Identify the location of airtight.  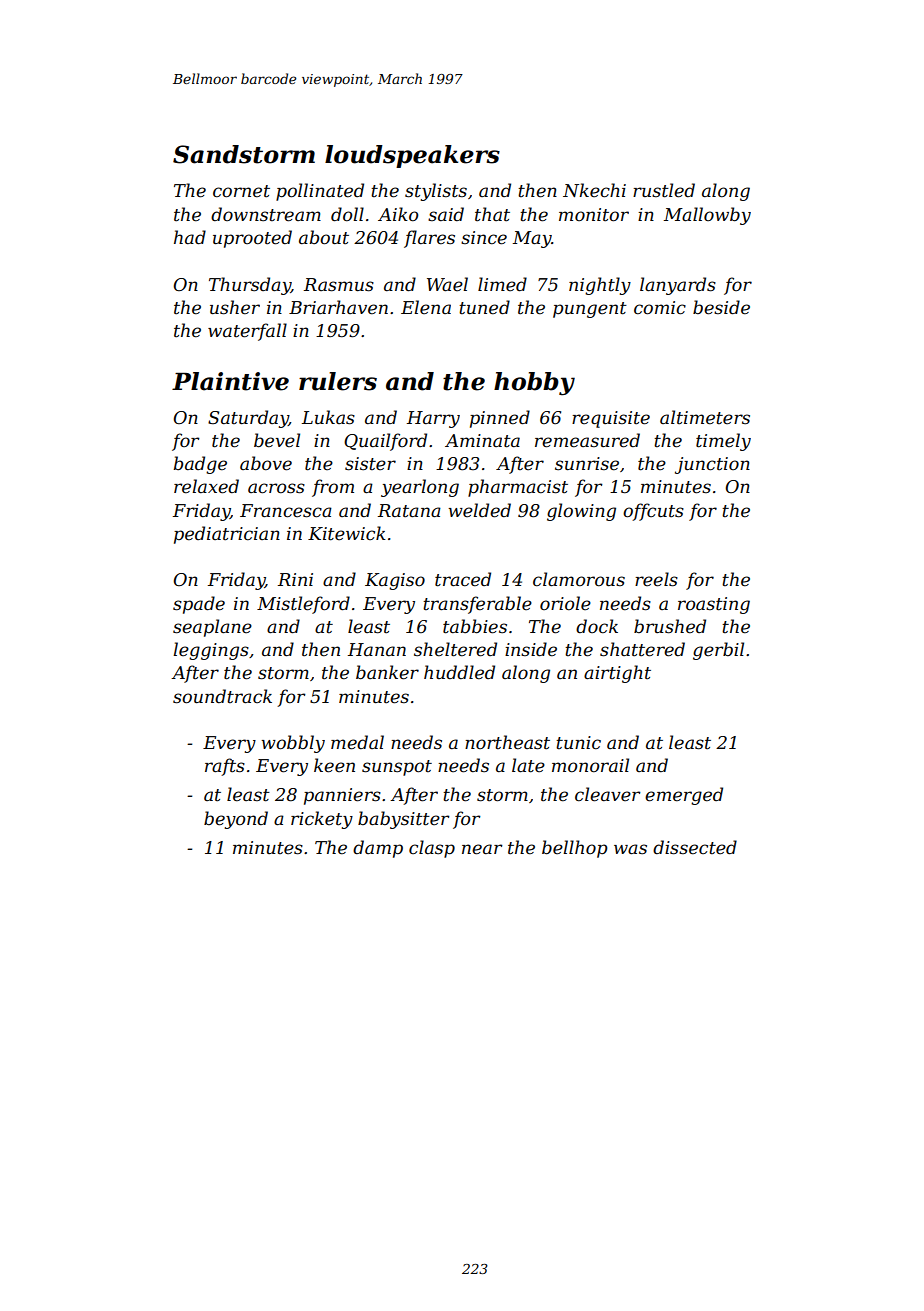
(617, 674).
